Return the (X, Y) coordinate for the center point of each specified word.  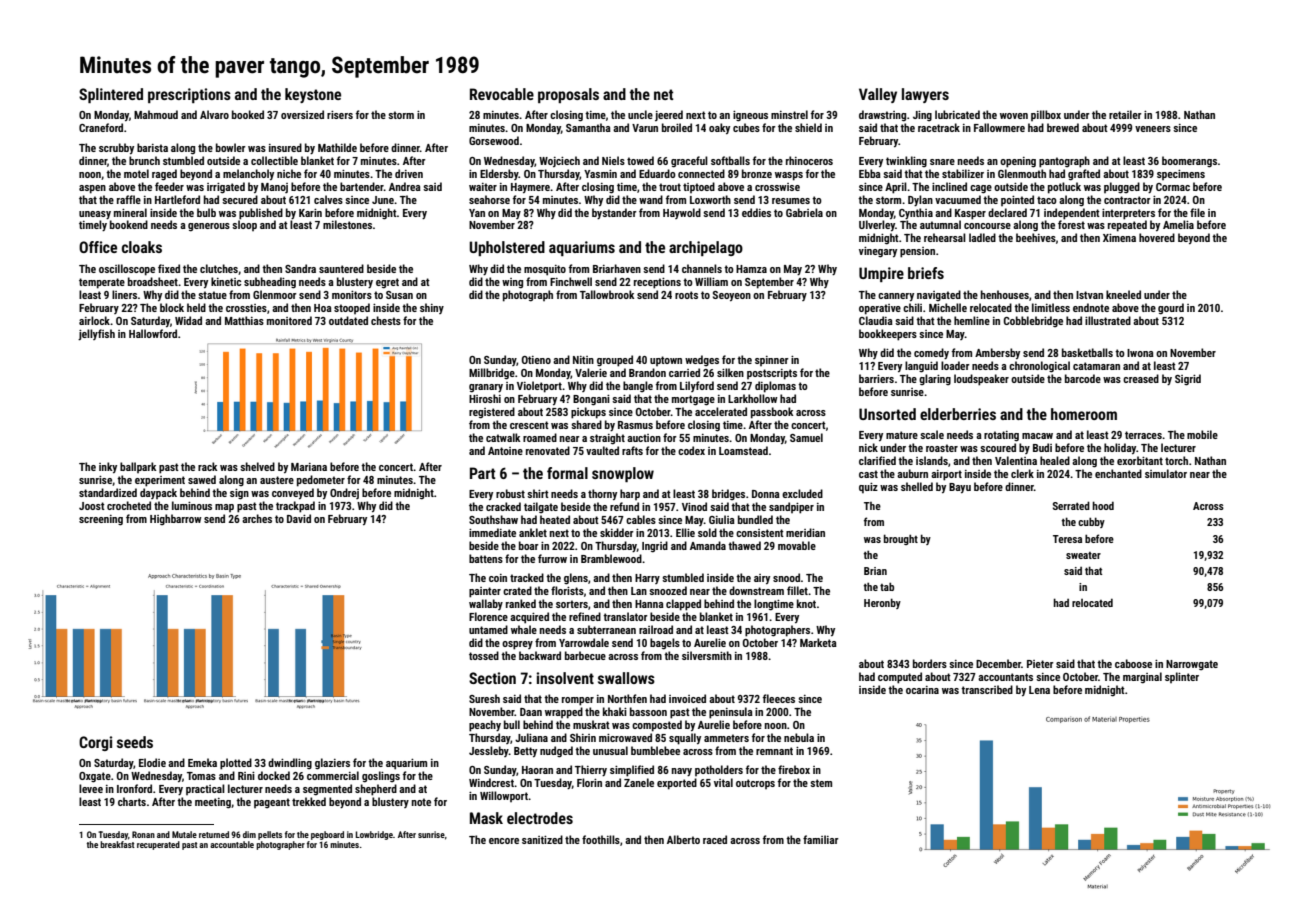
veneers (1153, 129)
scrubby (116, 148)
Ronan (143, 834)
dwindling (290, 763)
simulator (1166, 473)
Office (98, 247)
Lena (1039, 690)
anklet (533, 532)
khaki (615, 711)
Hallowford (153, 333)
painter (485, 592)
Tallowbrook (607, 294)
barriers (876, 378)
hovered (1157, 237)
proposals (568, 95)
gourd (1171, 309)
